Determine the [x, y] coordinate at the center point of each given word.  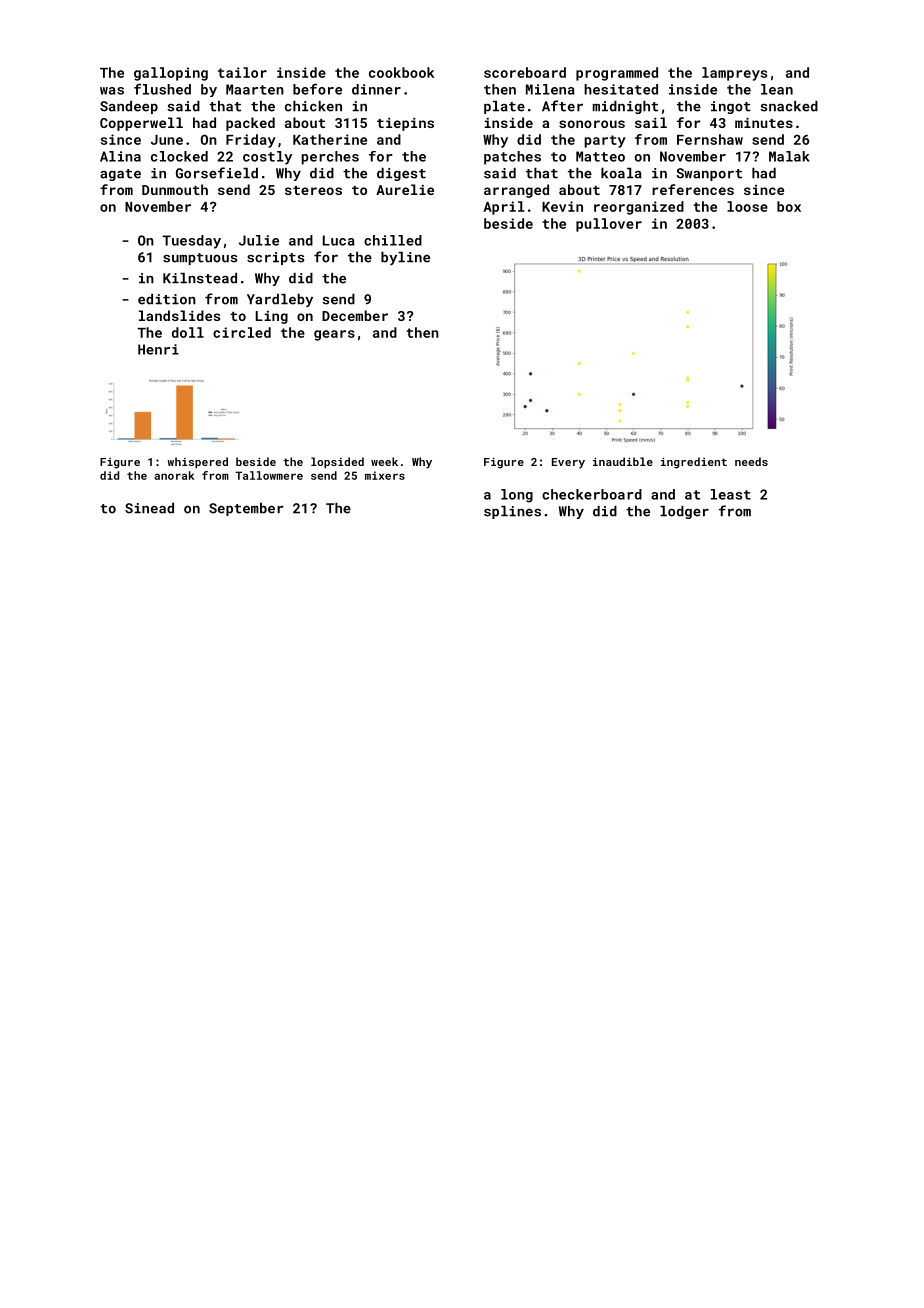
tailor [242, 72]
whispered [197, 463]
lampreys [734, 74]
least [731, 494]
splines [512, 512]
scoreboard [525, 72]
